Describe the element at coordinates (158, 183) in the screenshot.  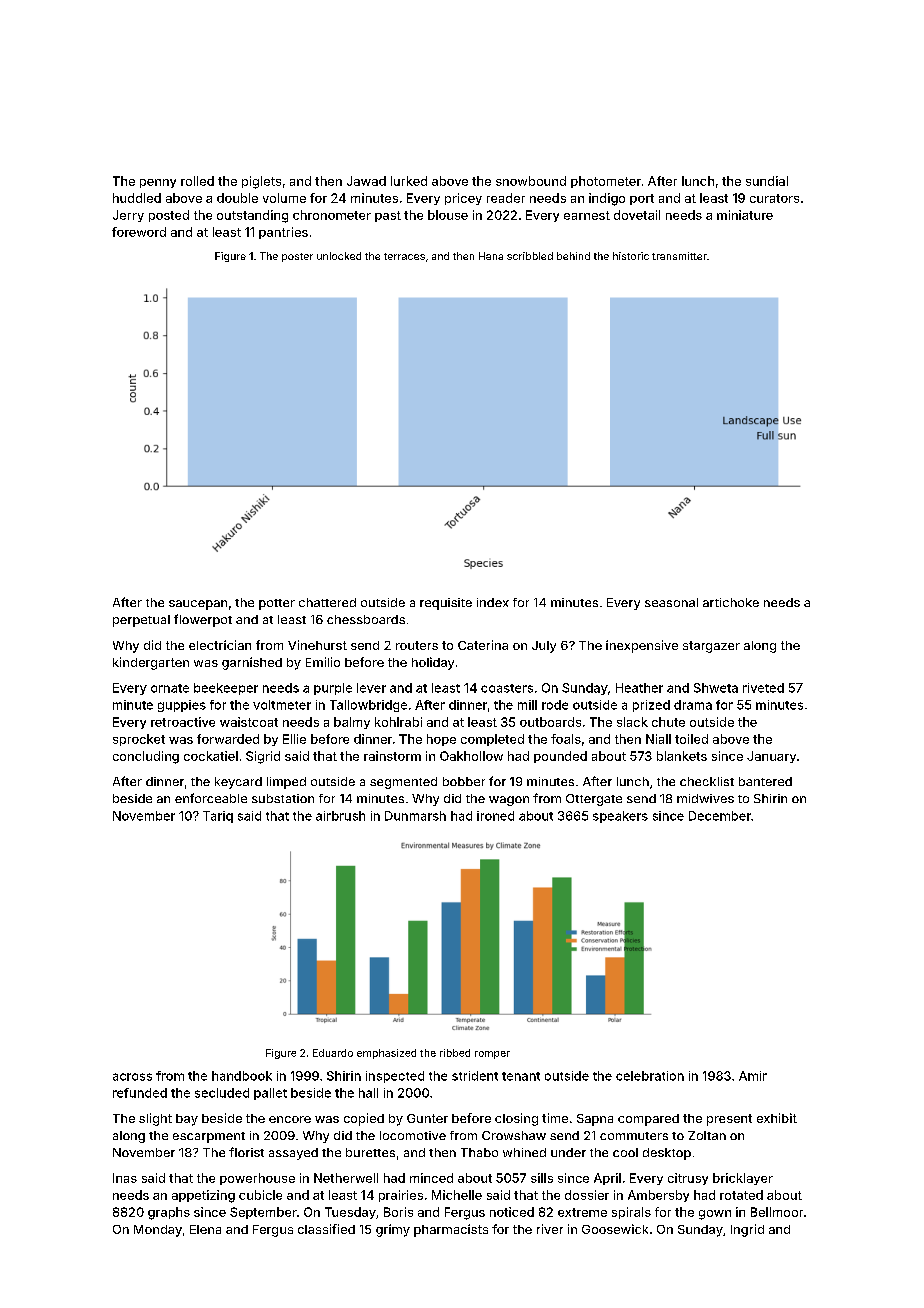
I see `penny` at that location.
